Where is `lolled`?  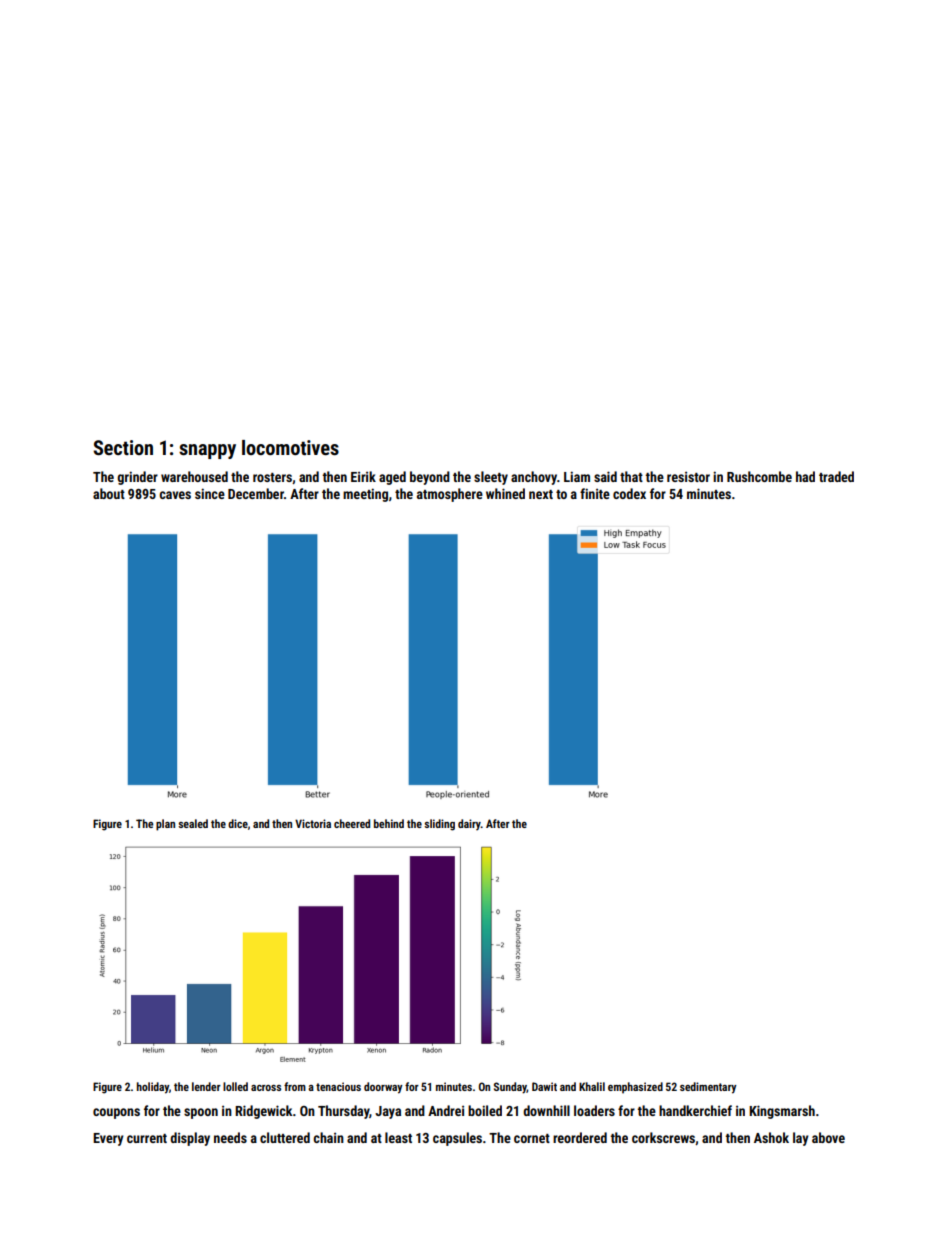
lolled is located at coordinates (235, 1086).
